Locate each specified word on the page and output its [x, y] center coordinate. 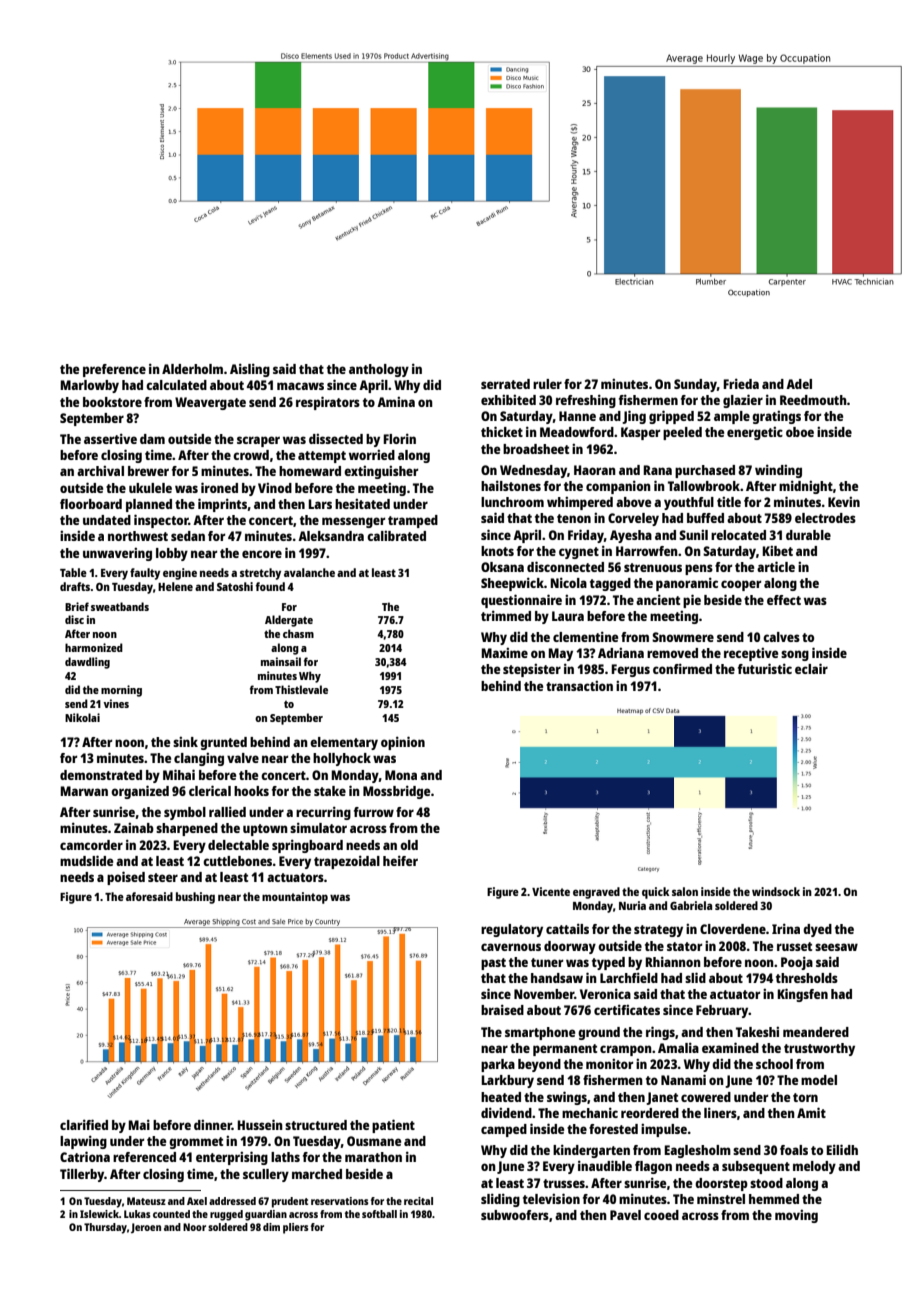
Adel [799, 384]
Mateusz [146, 1201]
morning [121, 691]
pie [692, 601]
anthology [379, 370]
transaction [579, 686]
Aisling [250, 370]
